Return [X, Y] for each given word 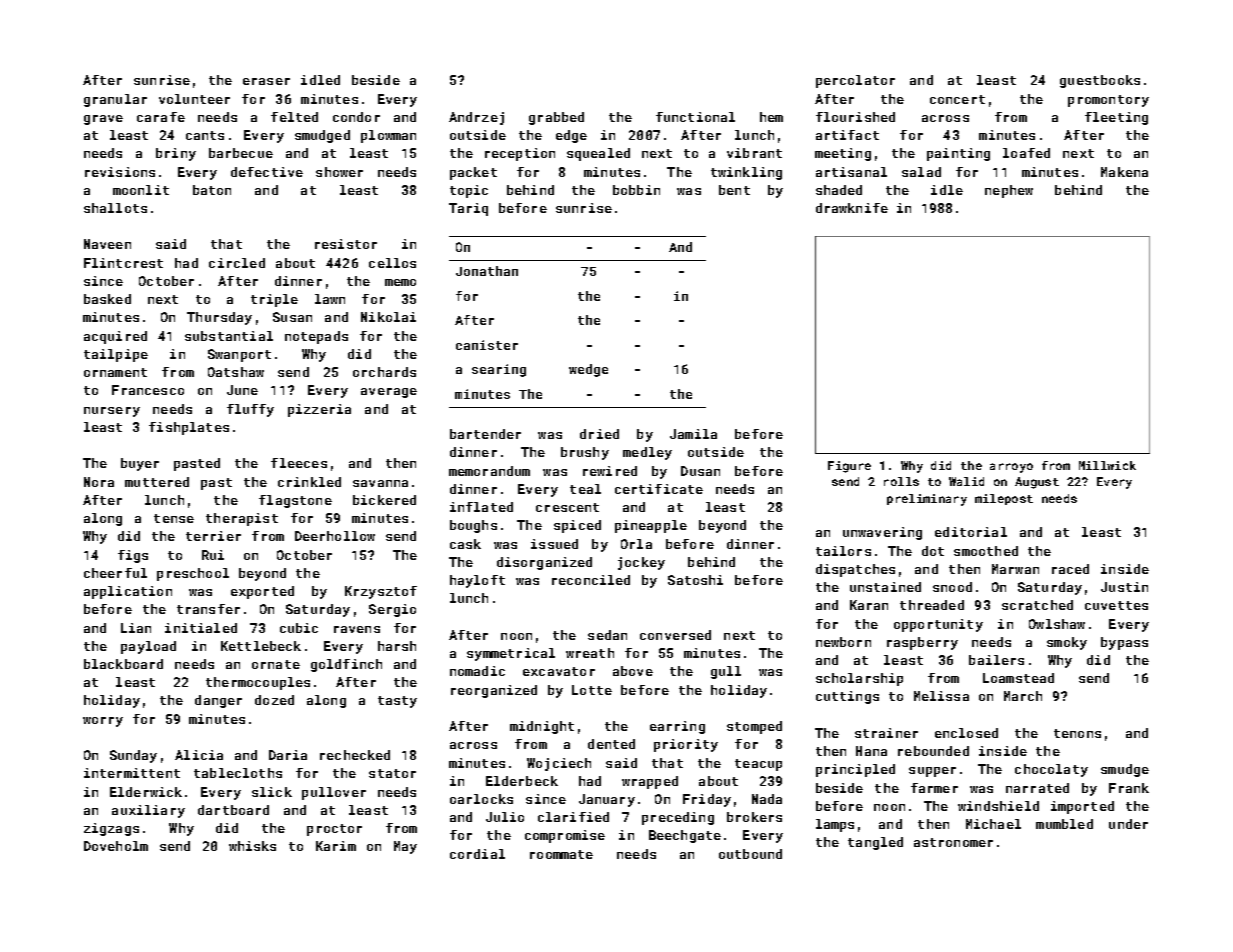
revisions [120, 172]
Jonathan [487, 271]
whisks [252, 846]
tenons [1077, 733]
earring [677, 727]
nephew [1009, 191]
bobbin [636, 190]
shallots [115, 208]
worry [103, 722]
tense [174, 518]
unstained [885, 587]
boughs [473, 526]
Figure [849, 467]
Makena [1124, 172]
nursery [112, 412]
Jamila [693, 434]
